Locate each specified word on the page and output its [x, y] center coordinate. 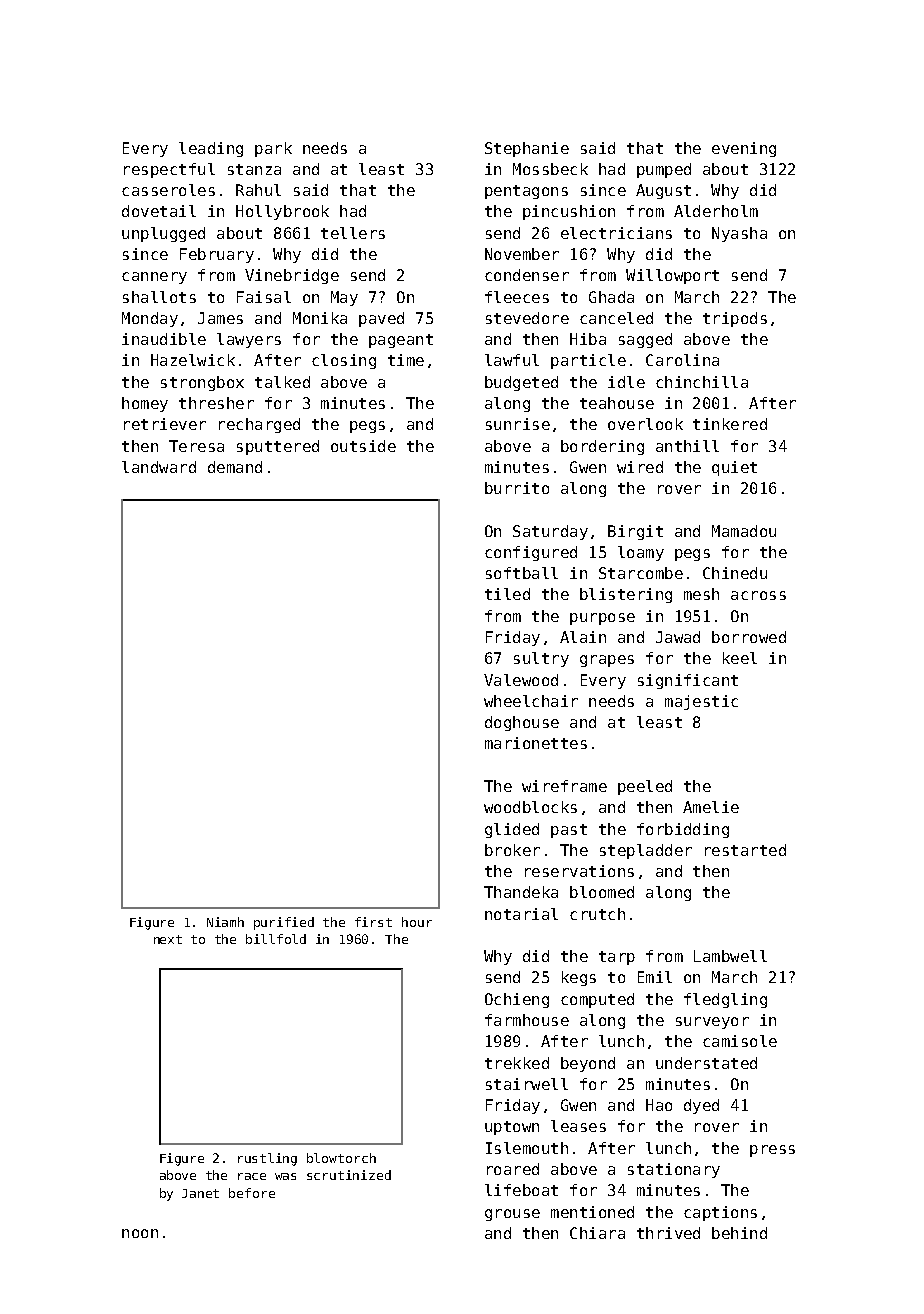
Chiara [597, 1233]
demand [235, 467]
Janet [200, 1193]
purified [284, 923]
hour [417, 922]
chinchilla [702, 382]
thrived [668, 1233]
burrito [517, 488]
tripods [735, 319]
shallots [159, 297]
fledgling [725, 1000]
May [344, 298]
